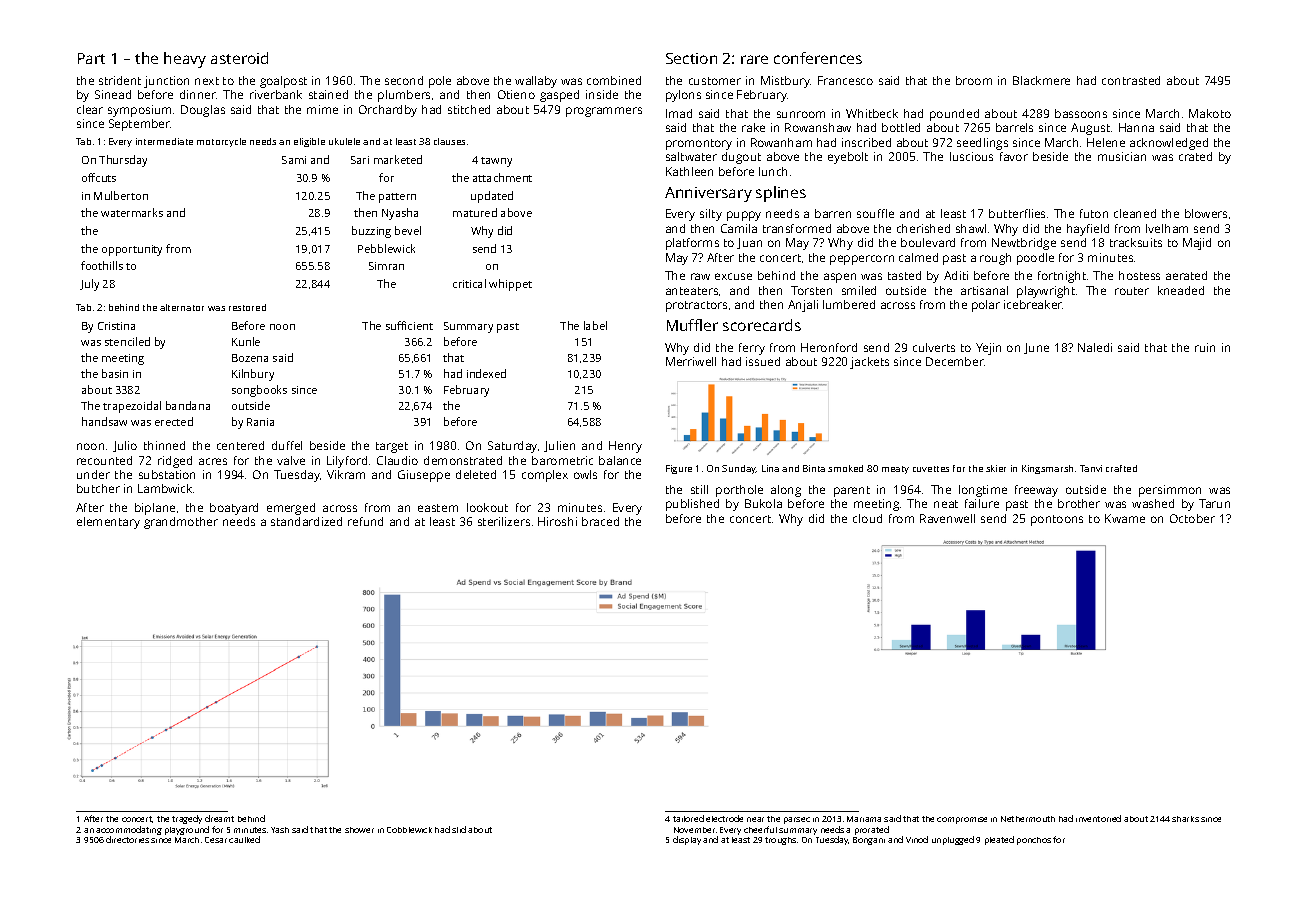 The width and height of the document is (1308, 924). I want to click on conferences, so click(818, 58).
